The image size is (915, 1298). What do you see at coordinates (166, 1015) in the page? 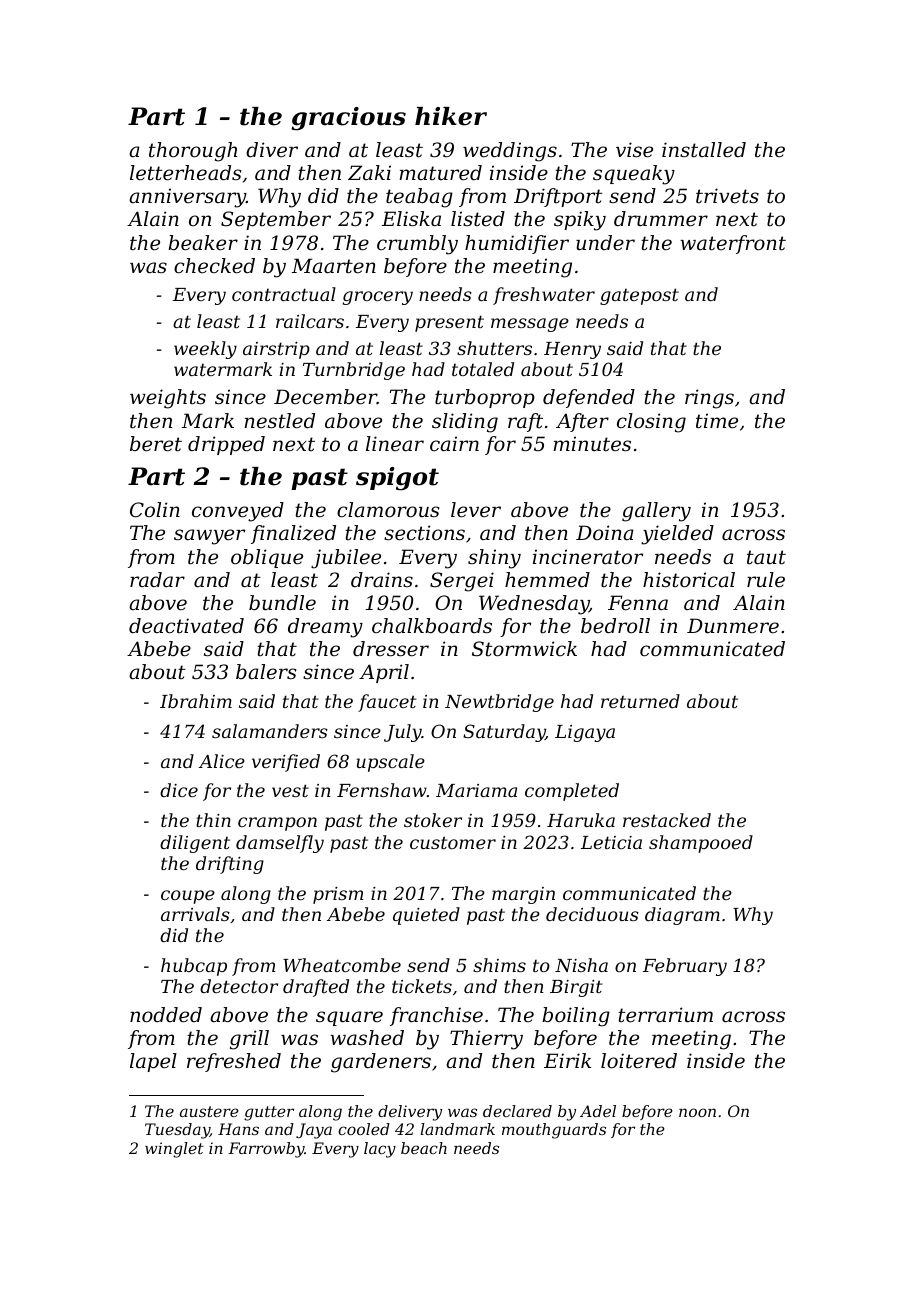
I see `nodded` at bounding box center [166, 1015].
